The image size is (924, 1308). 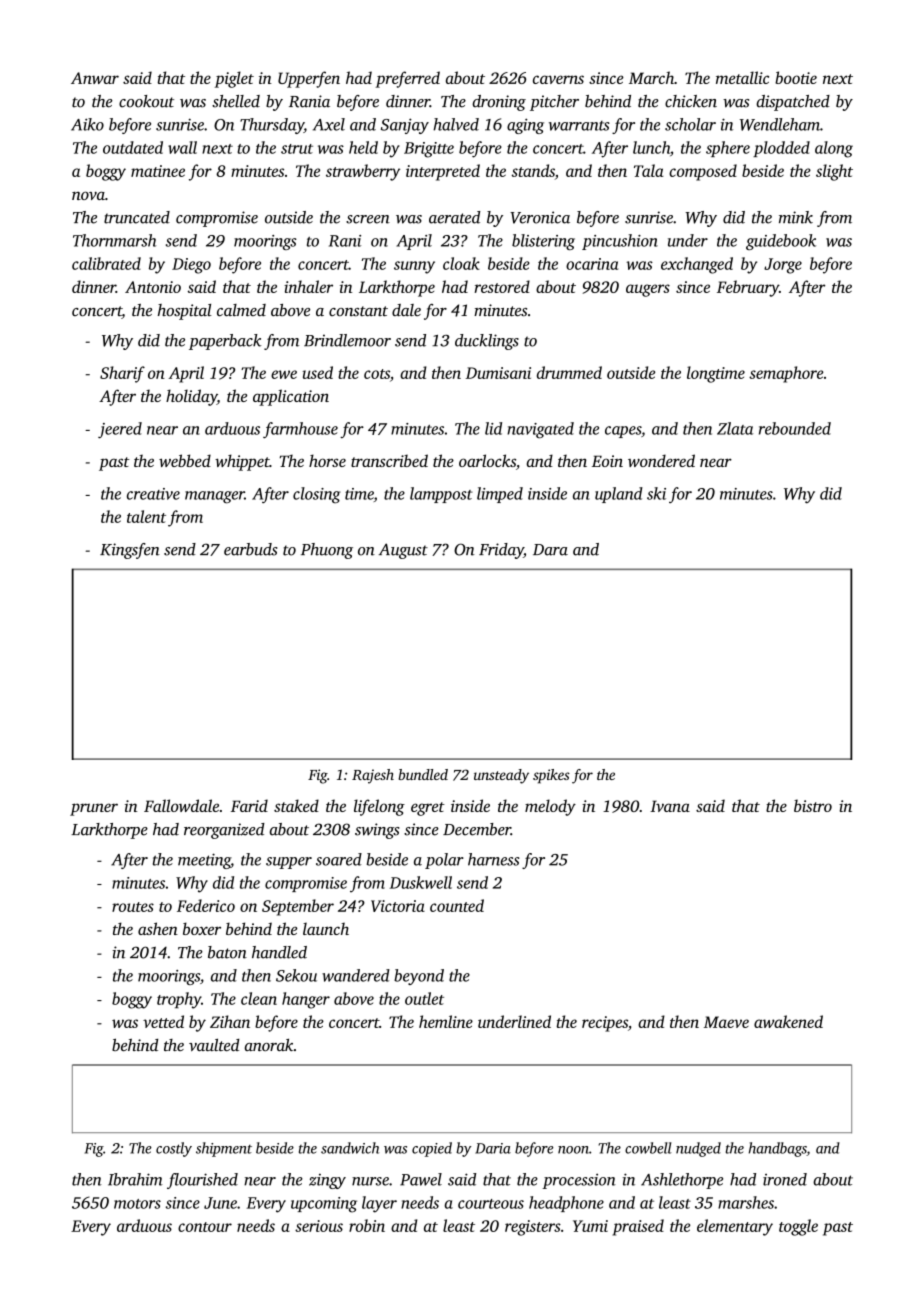 I want to click on harness, so click(x=494, y=859).
